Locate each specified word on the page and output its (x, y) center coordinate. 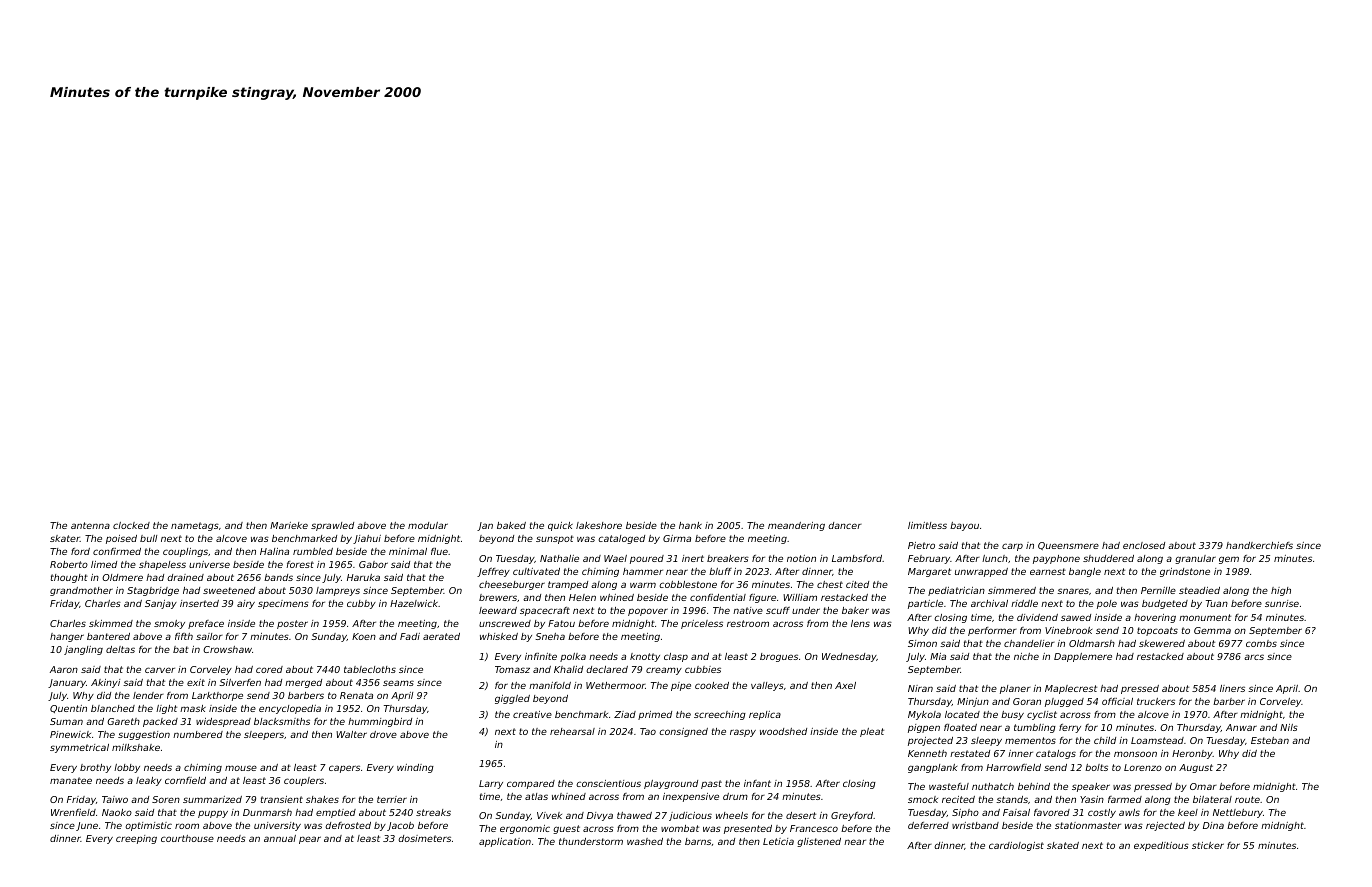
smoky (169, 624)
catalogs (1056, 754)
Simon (922, 643)
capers (344, 769)
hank (690, 525)
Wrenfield (73, 812)
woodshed (783, 731)
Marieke (289, 525)
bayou (964, 526)
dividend (1037, 617)
